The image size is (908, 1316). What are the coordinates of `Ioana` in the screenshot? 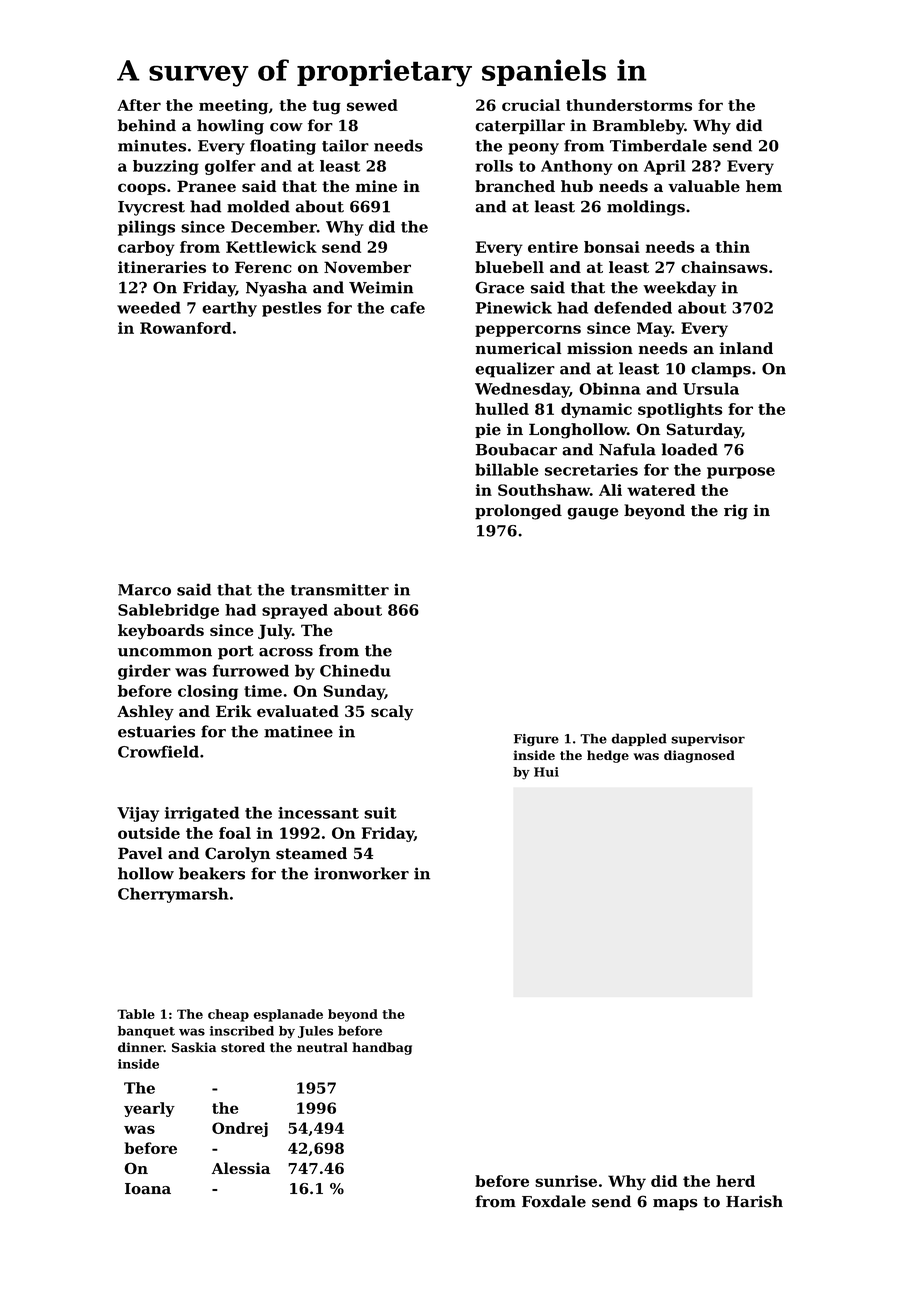 It's located at (148, 1189).
